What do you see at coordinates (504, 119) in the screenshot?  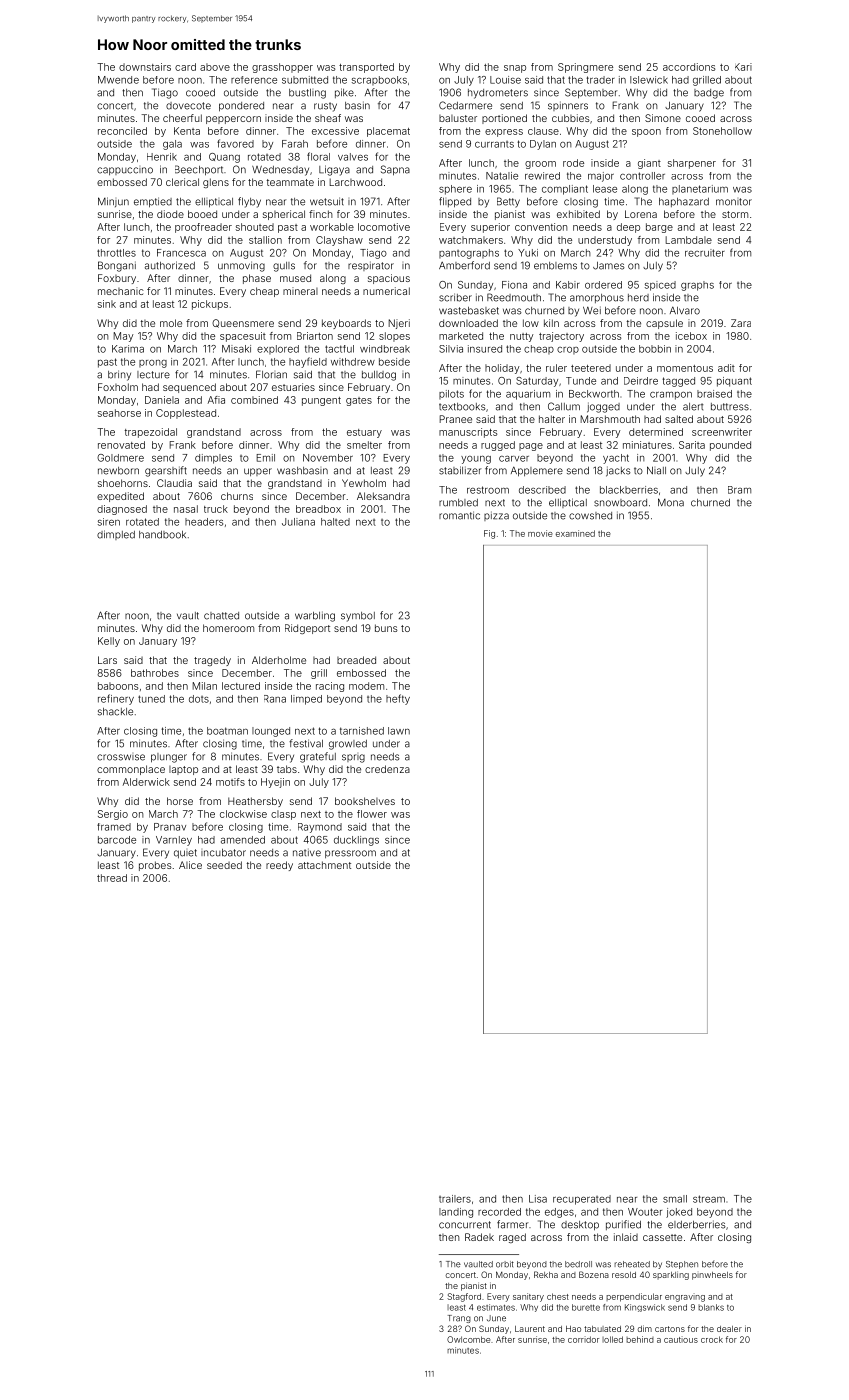 I see `portioned` at bounding box center [504, 119].
